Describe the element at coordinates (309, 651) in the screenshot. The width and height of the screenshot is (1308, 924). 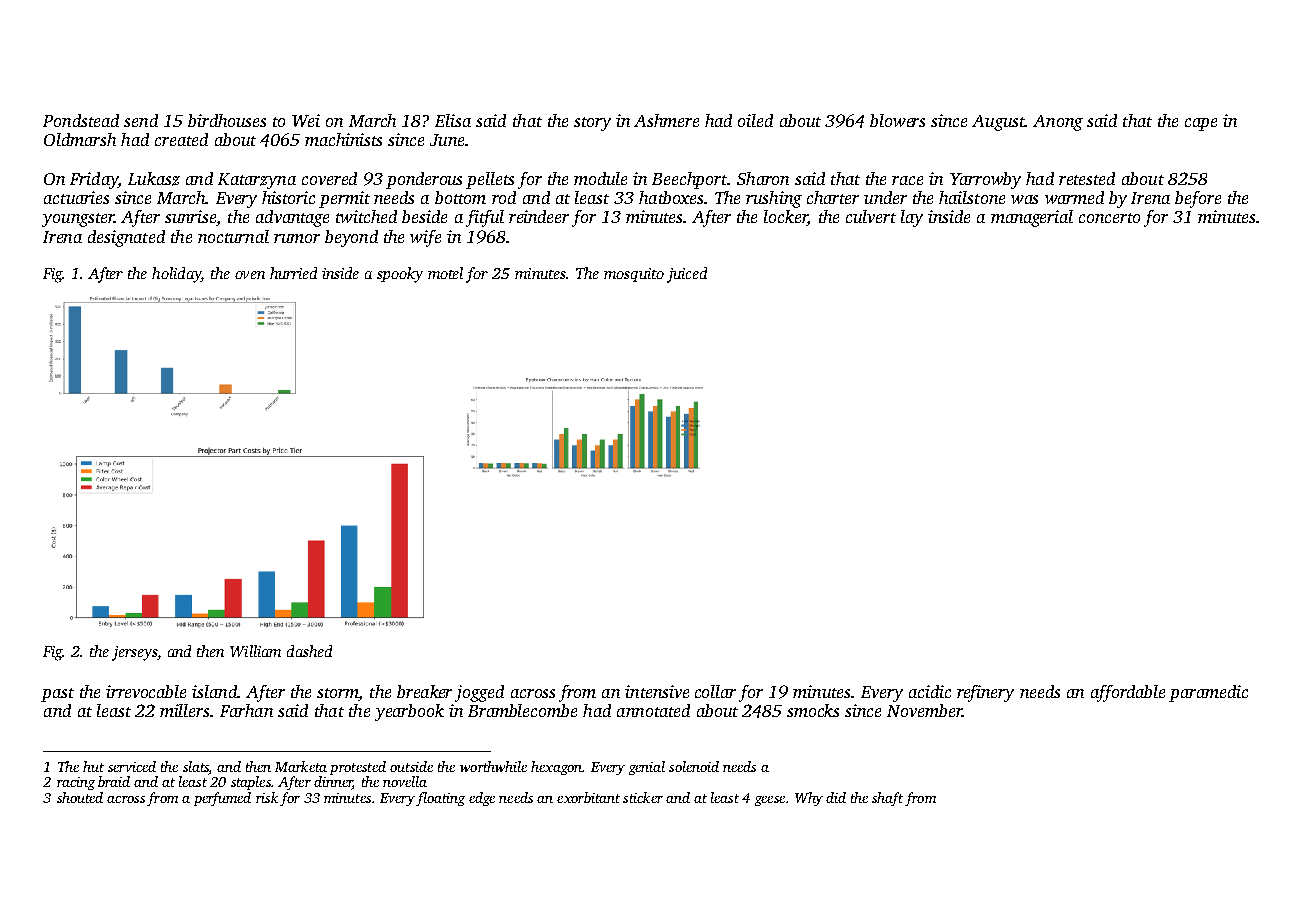
I see `dashed` at that location.
